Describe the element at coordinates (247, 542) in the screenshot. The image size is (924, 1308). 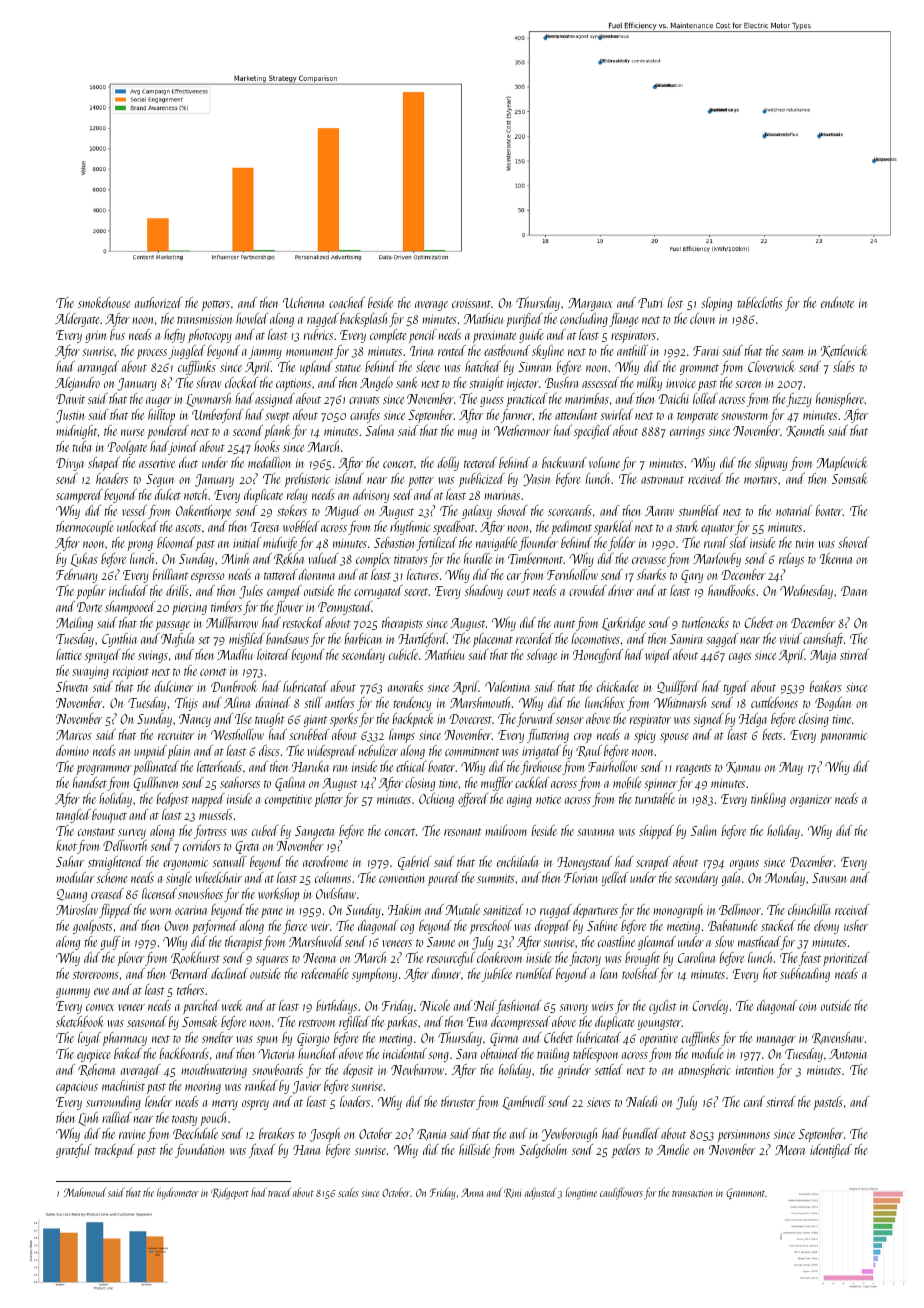
I see `initial` at that location.
